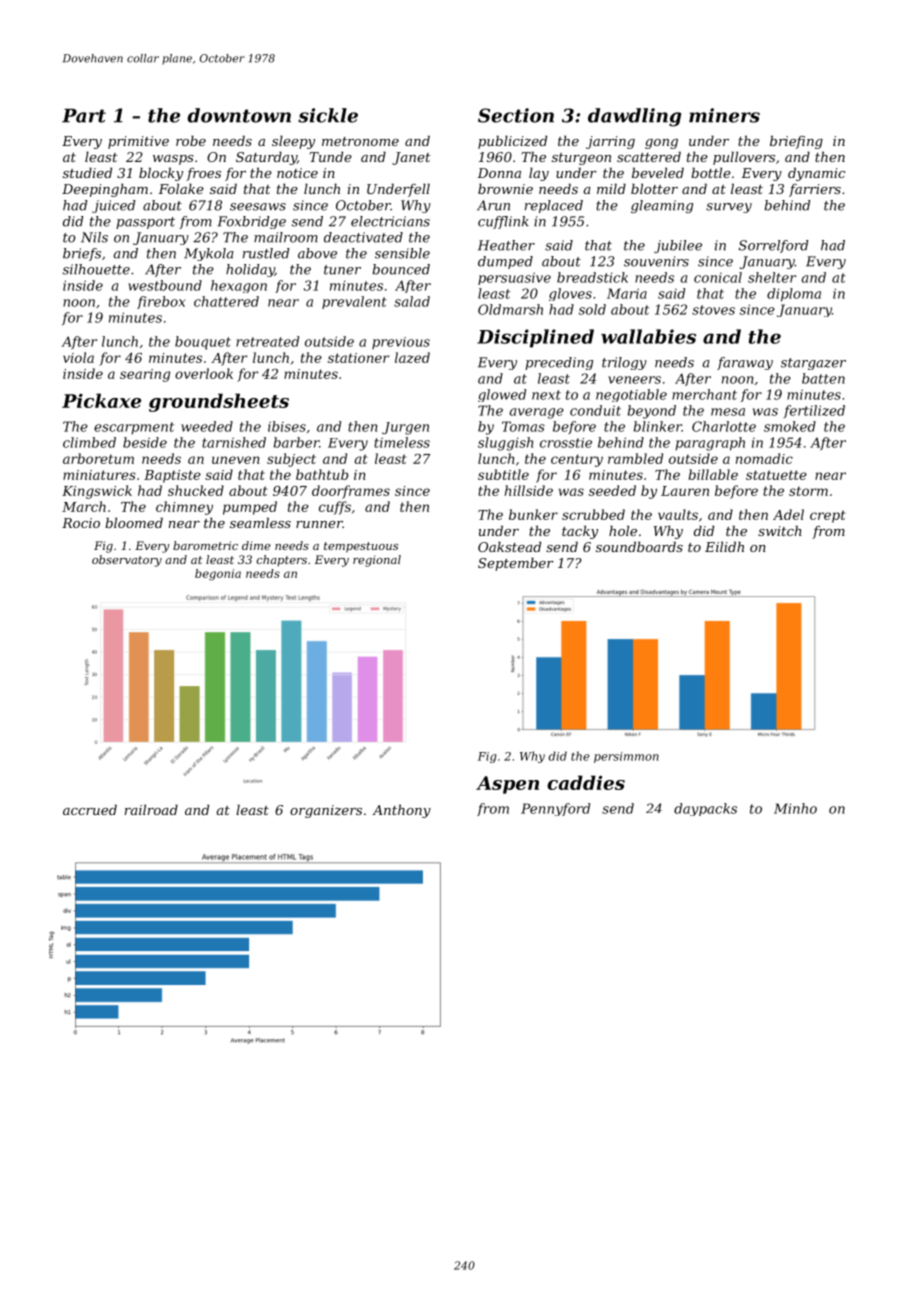 This screenshot has width=908, height=1316. What do you see at coordinates (611, 188) in the screenshot?
I see `mild` at bounding box center [611, 188].
